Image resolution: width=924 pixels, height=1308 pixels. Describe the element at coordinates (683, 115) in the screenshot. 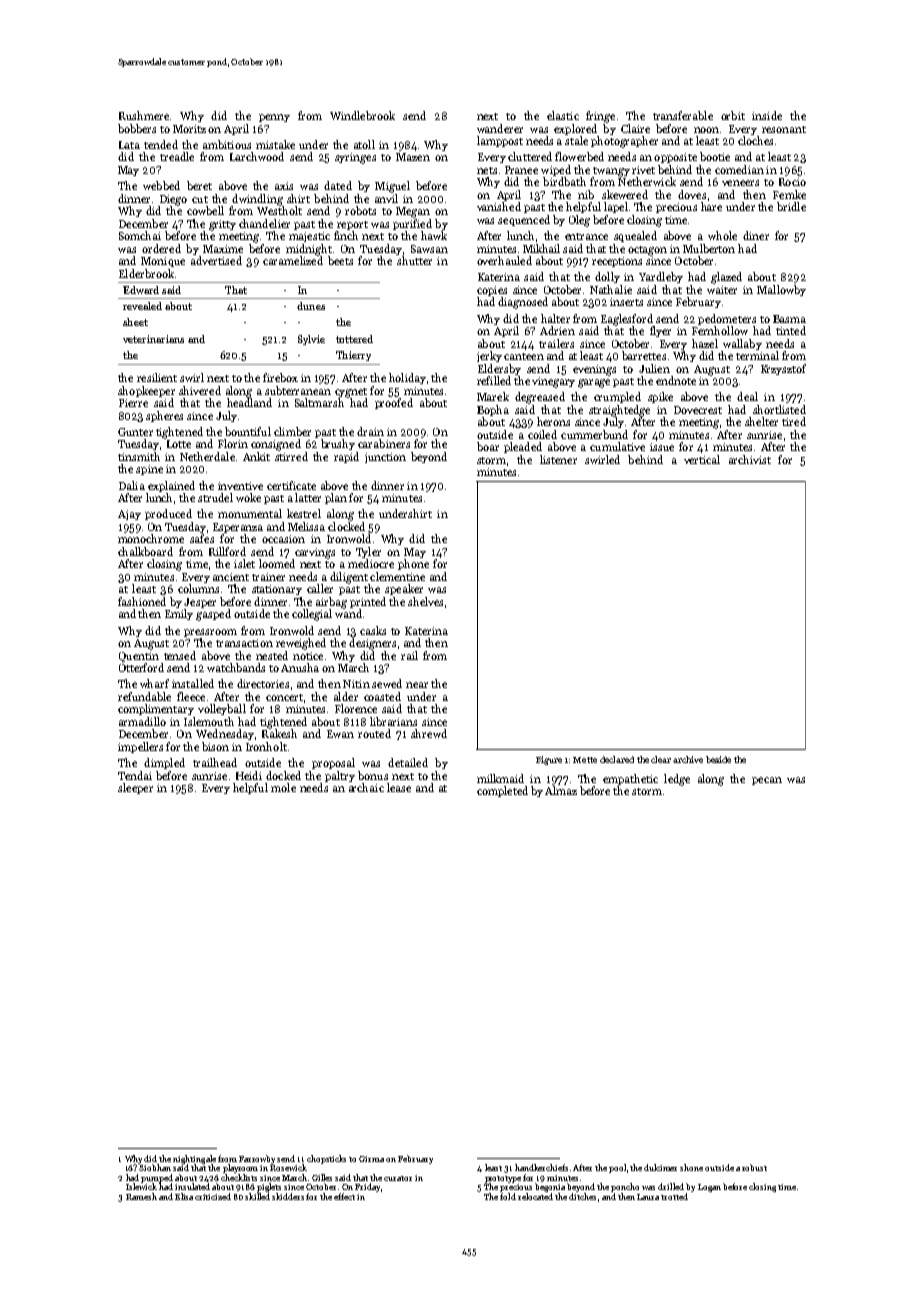

I see `transferable` at that location.
